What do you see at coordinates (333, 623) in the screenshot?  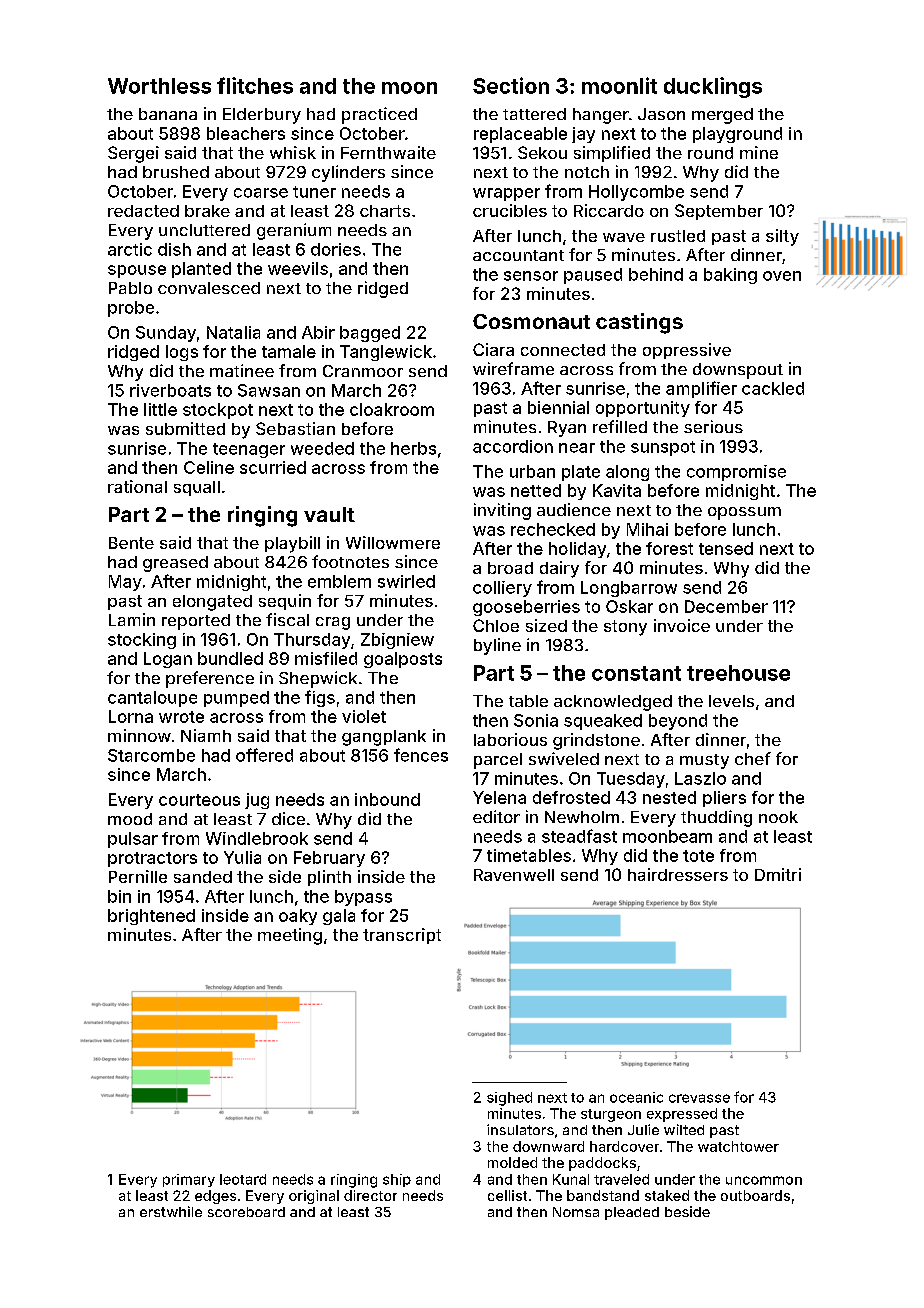 I see `crag` at bounding box center [333, 623].
